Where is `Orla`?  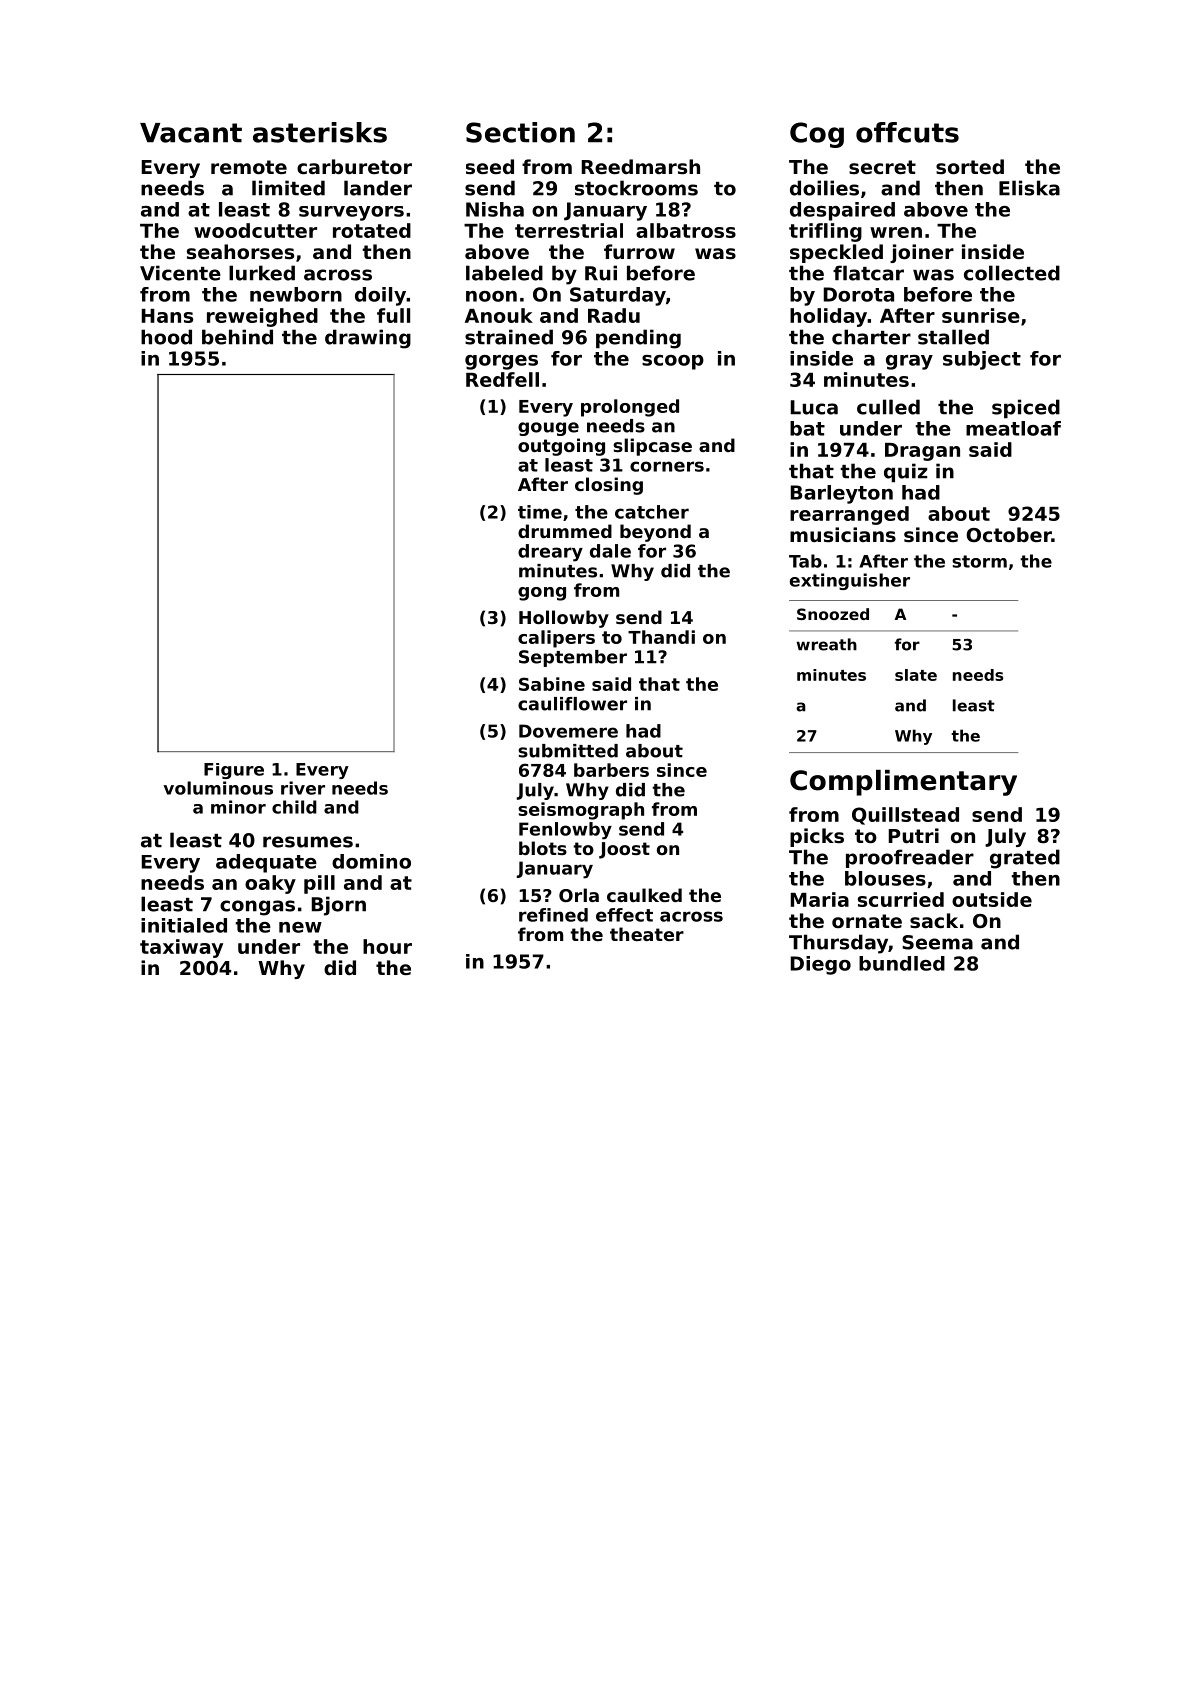
Orla is located at coordinates (579, 895).
